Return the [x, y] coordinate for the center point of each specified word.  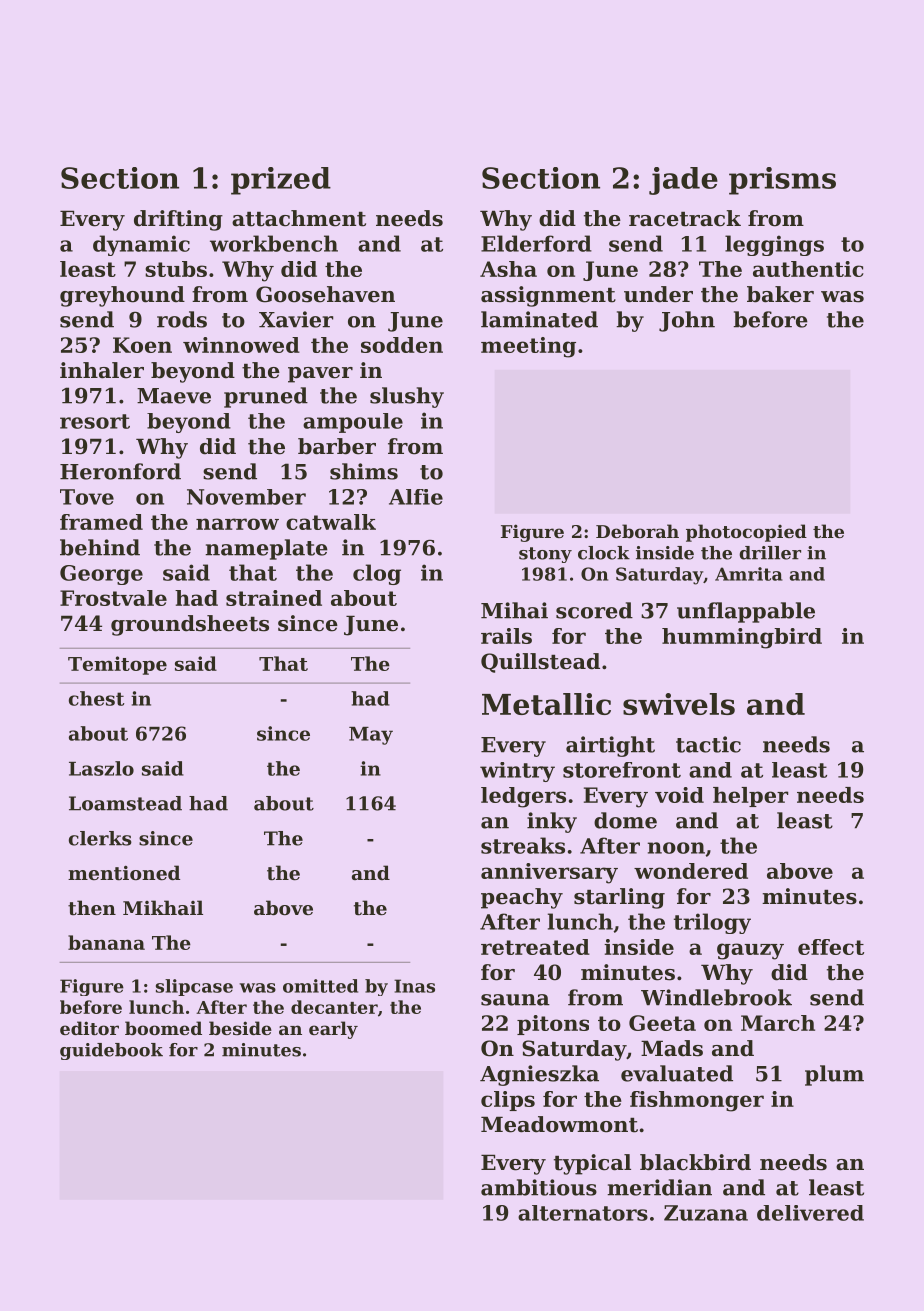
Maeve [174, 396]
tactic [708, 744]
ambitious [539, 1187]
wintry [517, 772]
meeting [528, 347]
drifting [178, 220]
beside [240, 1028]
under [658, 294]
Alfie [416, 497]
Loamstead [125, 803]
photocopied [746, 533]
